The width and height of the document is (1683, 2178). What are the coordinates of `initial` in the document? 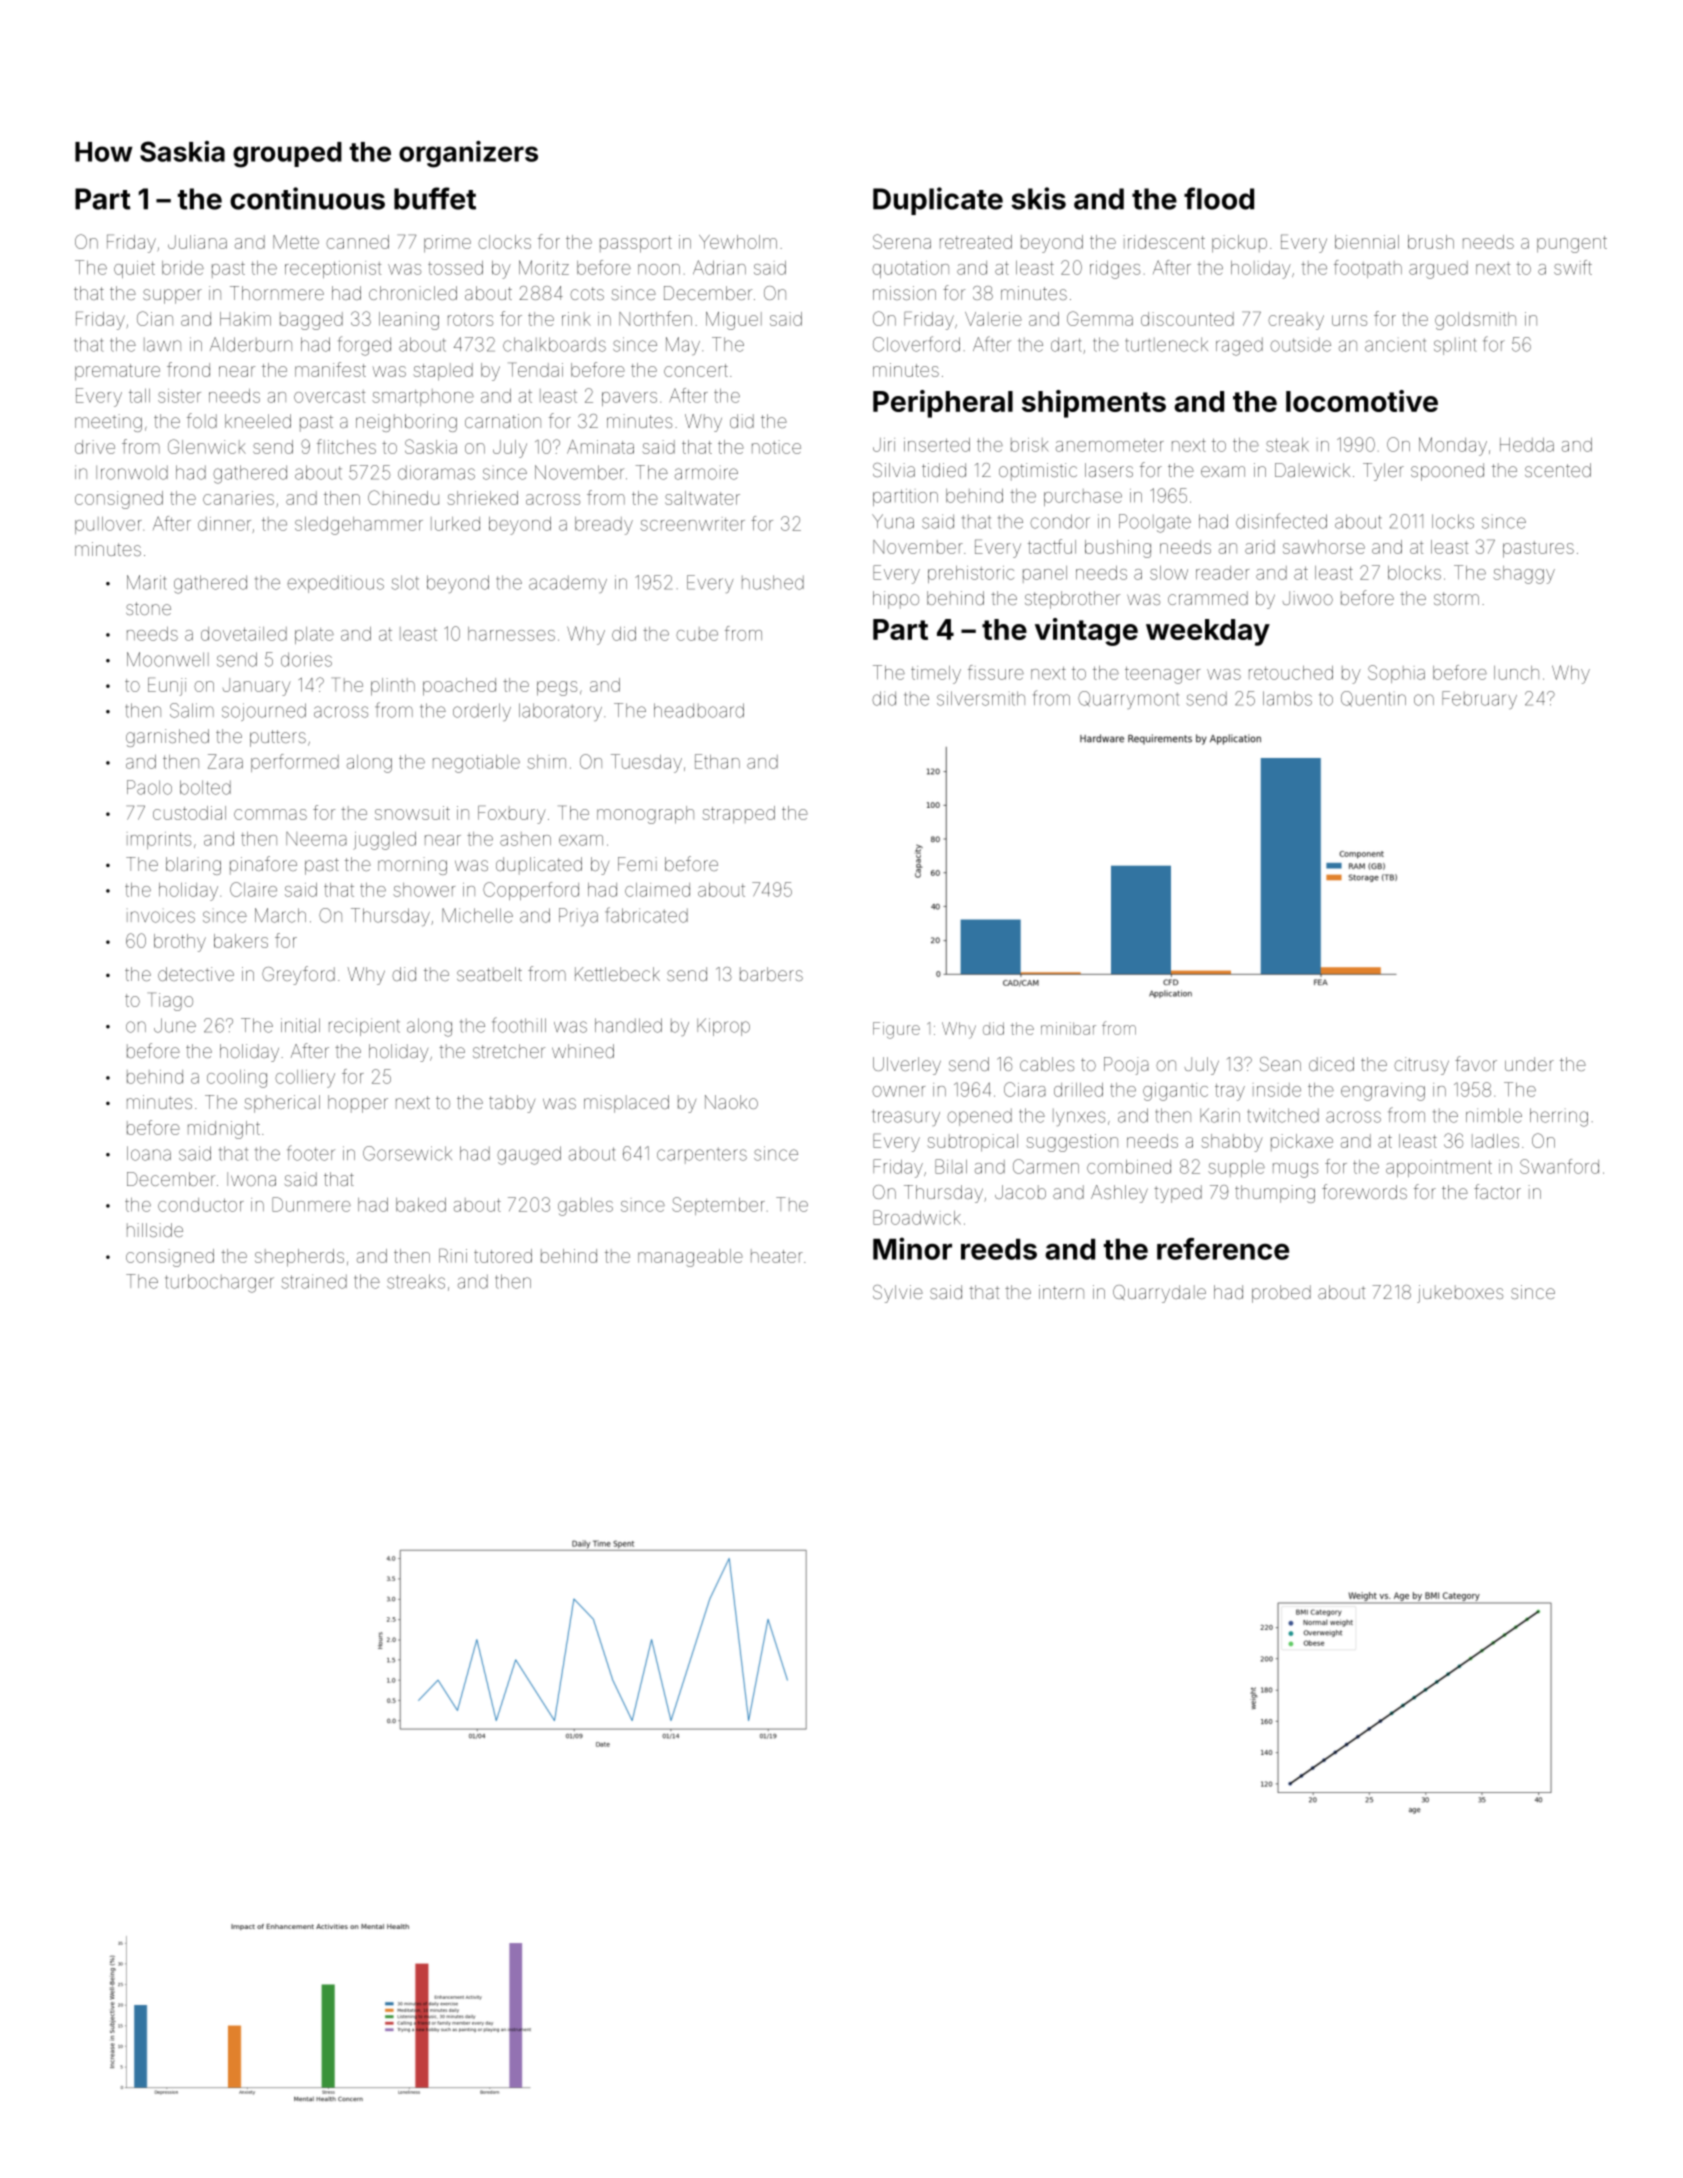 It's located at (300, 1025).
